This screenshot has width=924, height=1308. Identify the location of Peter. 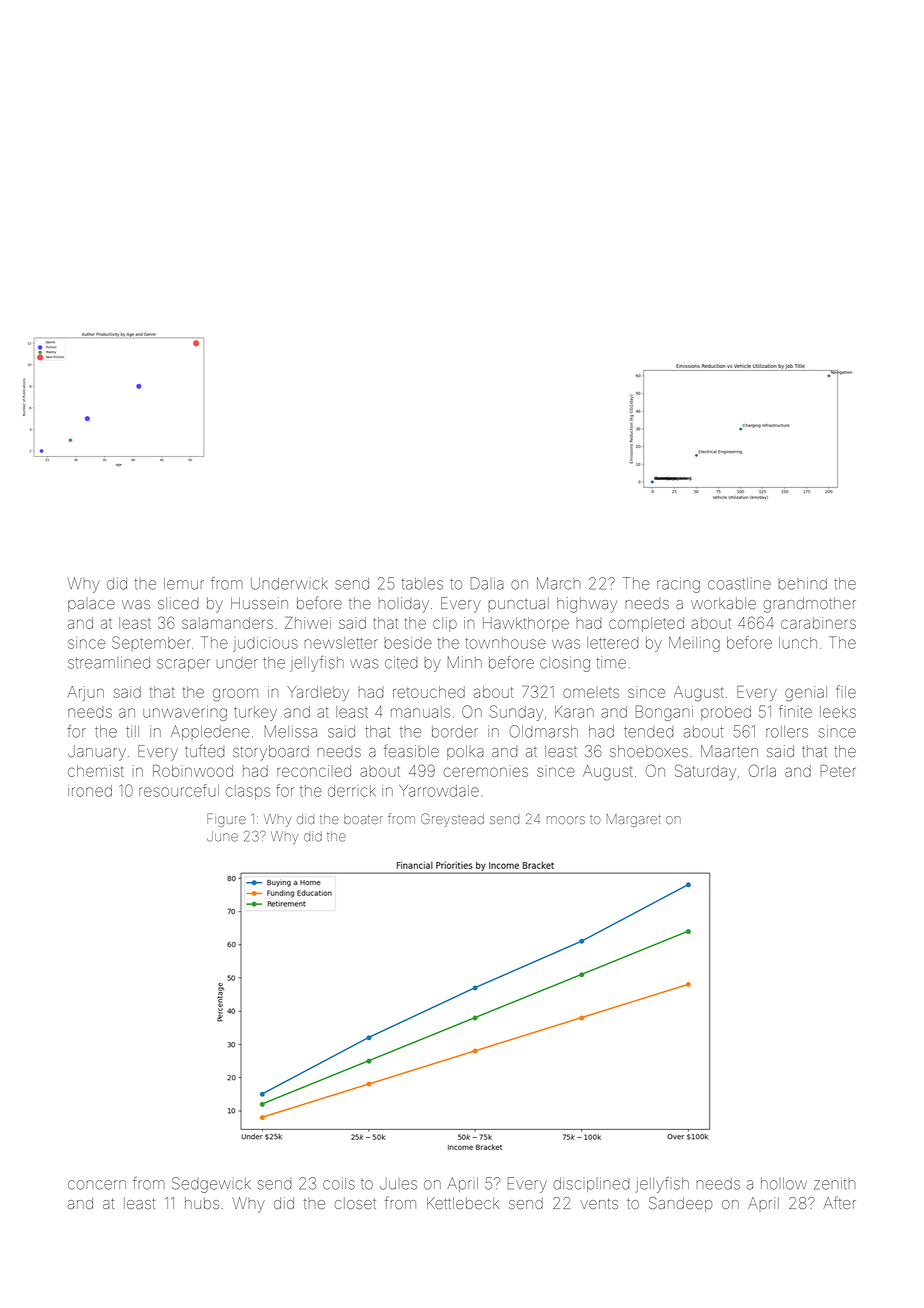
(838, 771).
